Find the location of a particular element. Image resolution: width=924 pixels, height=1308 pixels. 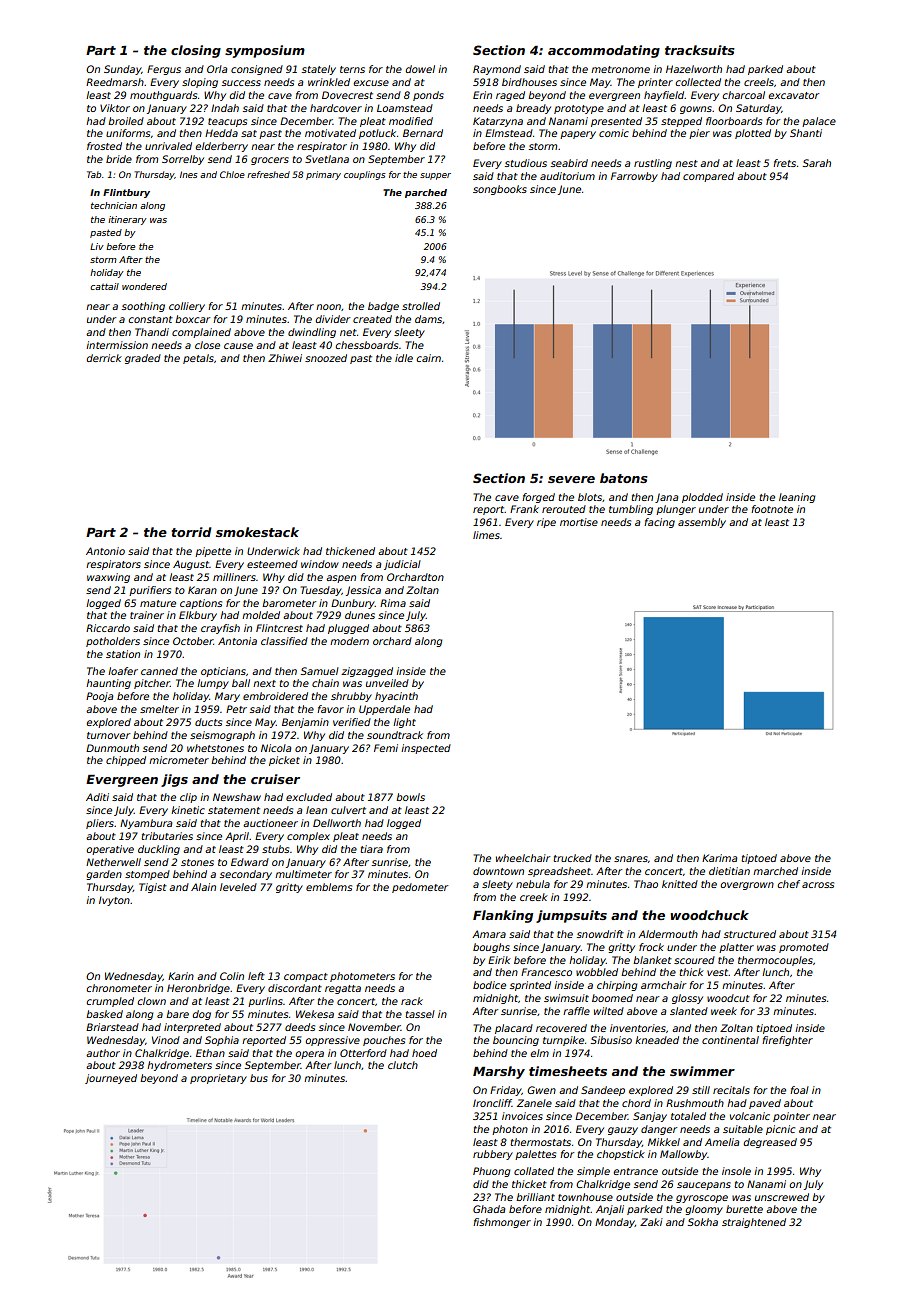

chord is located at coordinates (636, 1103).
